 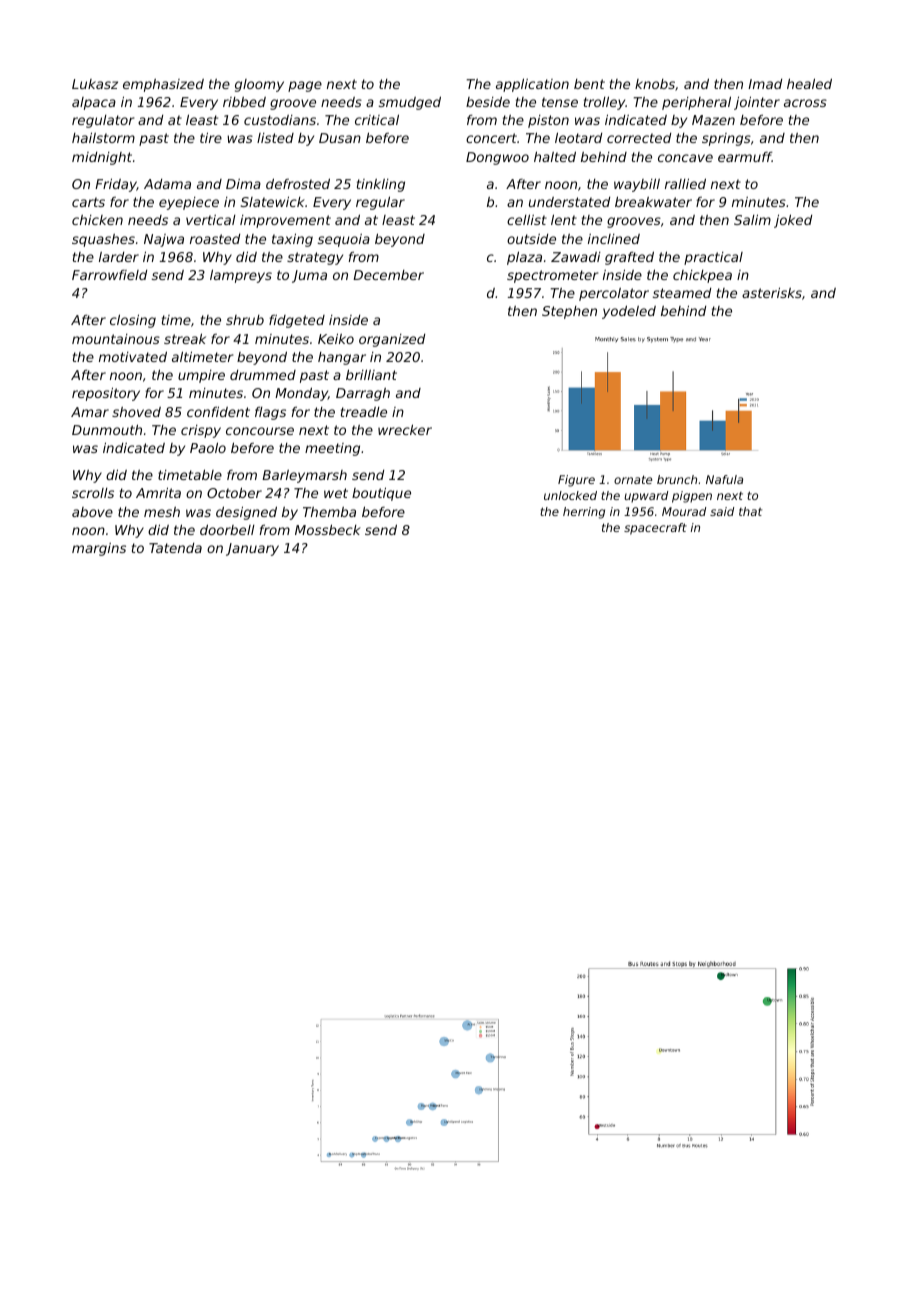 What do you see at coordinates (677, 479) in the document?
I see `brunch` at bounding box center [677, 479].
